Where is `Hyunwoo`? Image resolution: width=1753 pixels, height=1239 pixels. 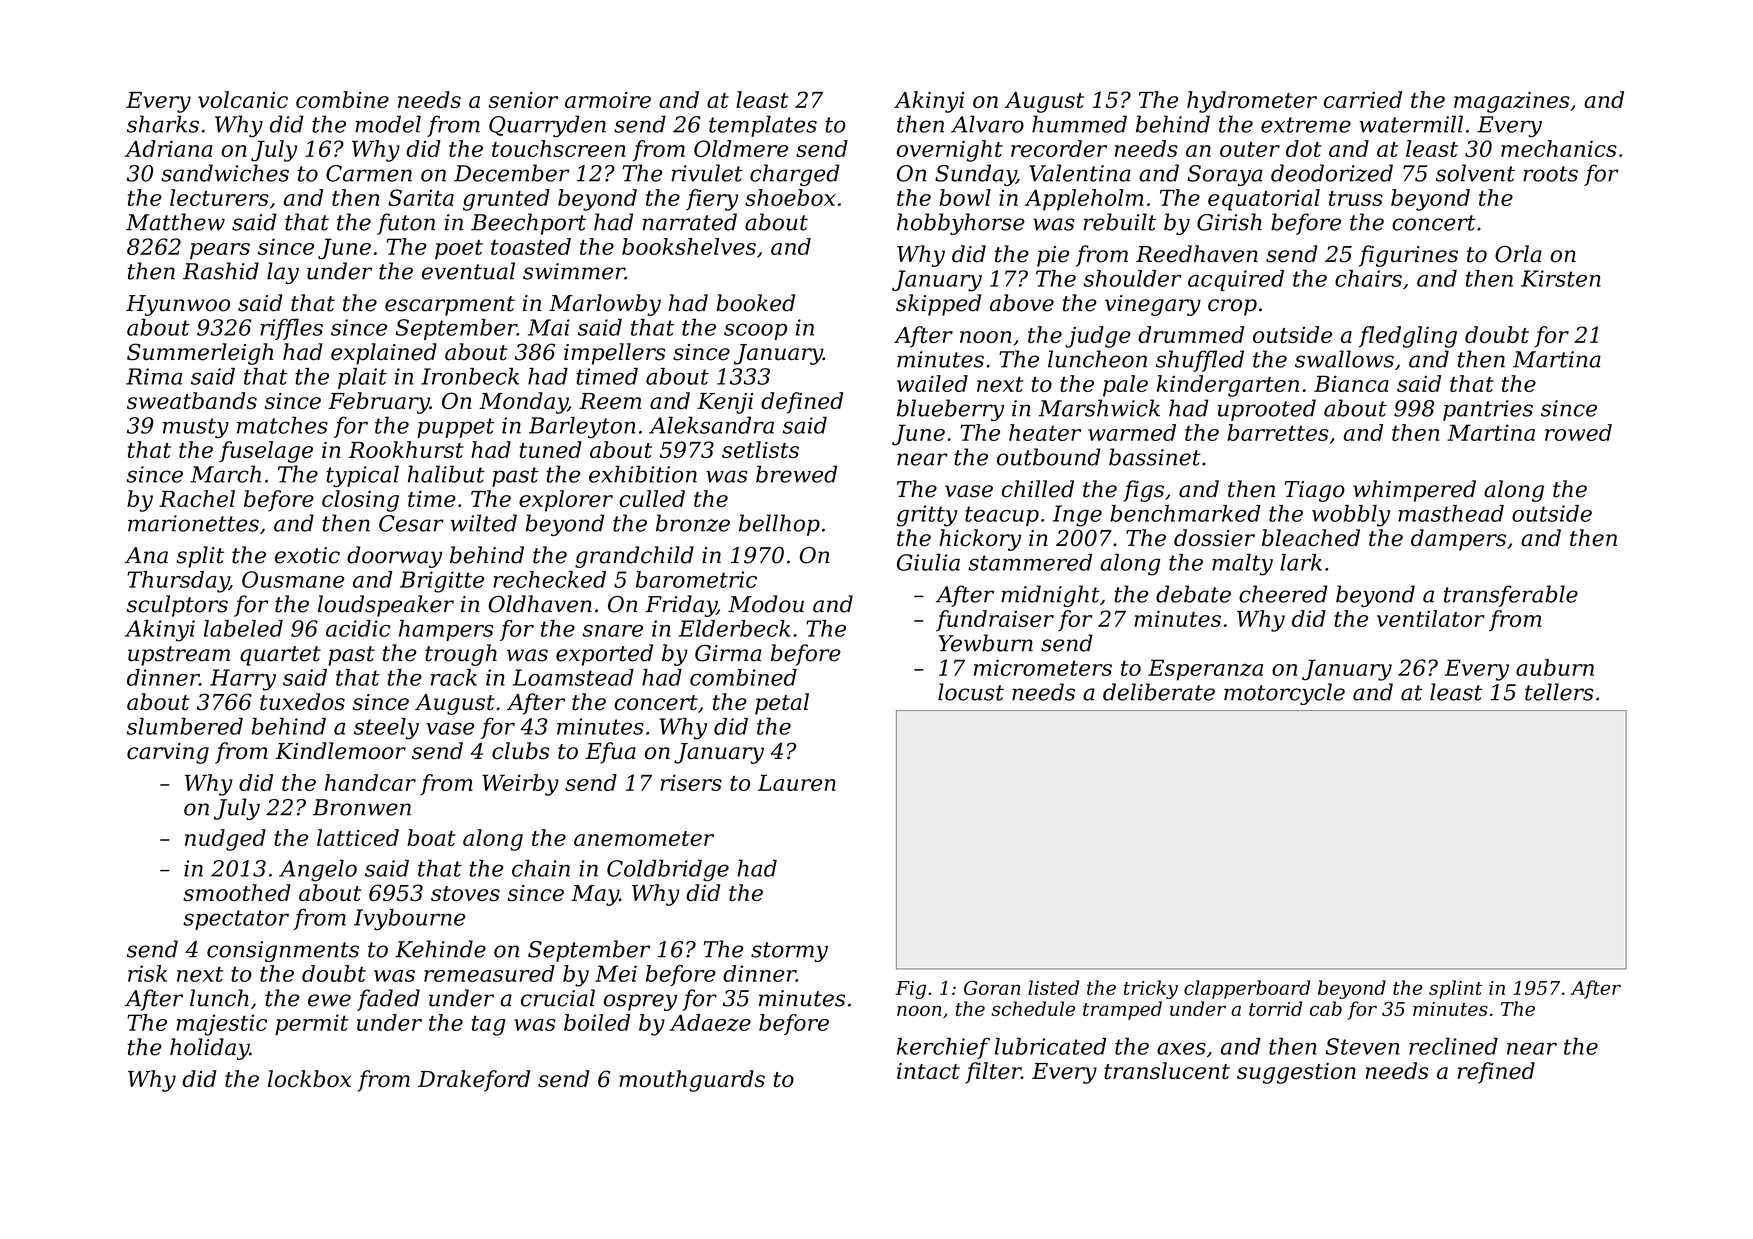
Hyunwoo is located at coordinates (178, 305).
